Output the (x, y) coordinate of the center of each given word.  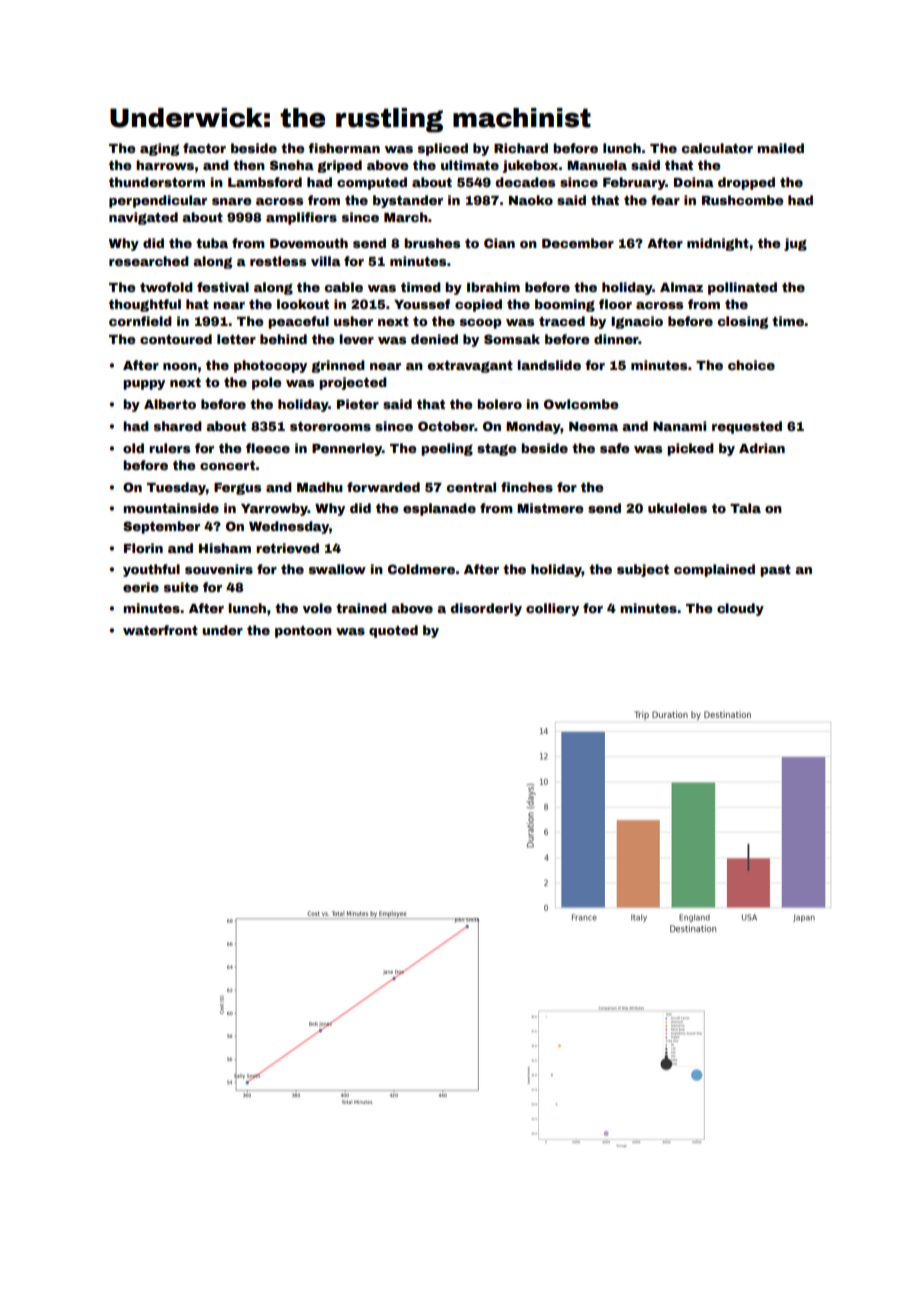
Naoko (531, 200)
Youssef (422, 304)
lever (356, 339)
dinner (616, 339)
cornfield (140, 321)
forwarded (383, 487)
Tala (745, 508)
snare (232, 201)
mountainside (171, 508)
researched (149, 261)
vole (317, 608)
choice (751, 365)
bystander (408, 201)
